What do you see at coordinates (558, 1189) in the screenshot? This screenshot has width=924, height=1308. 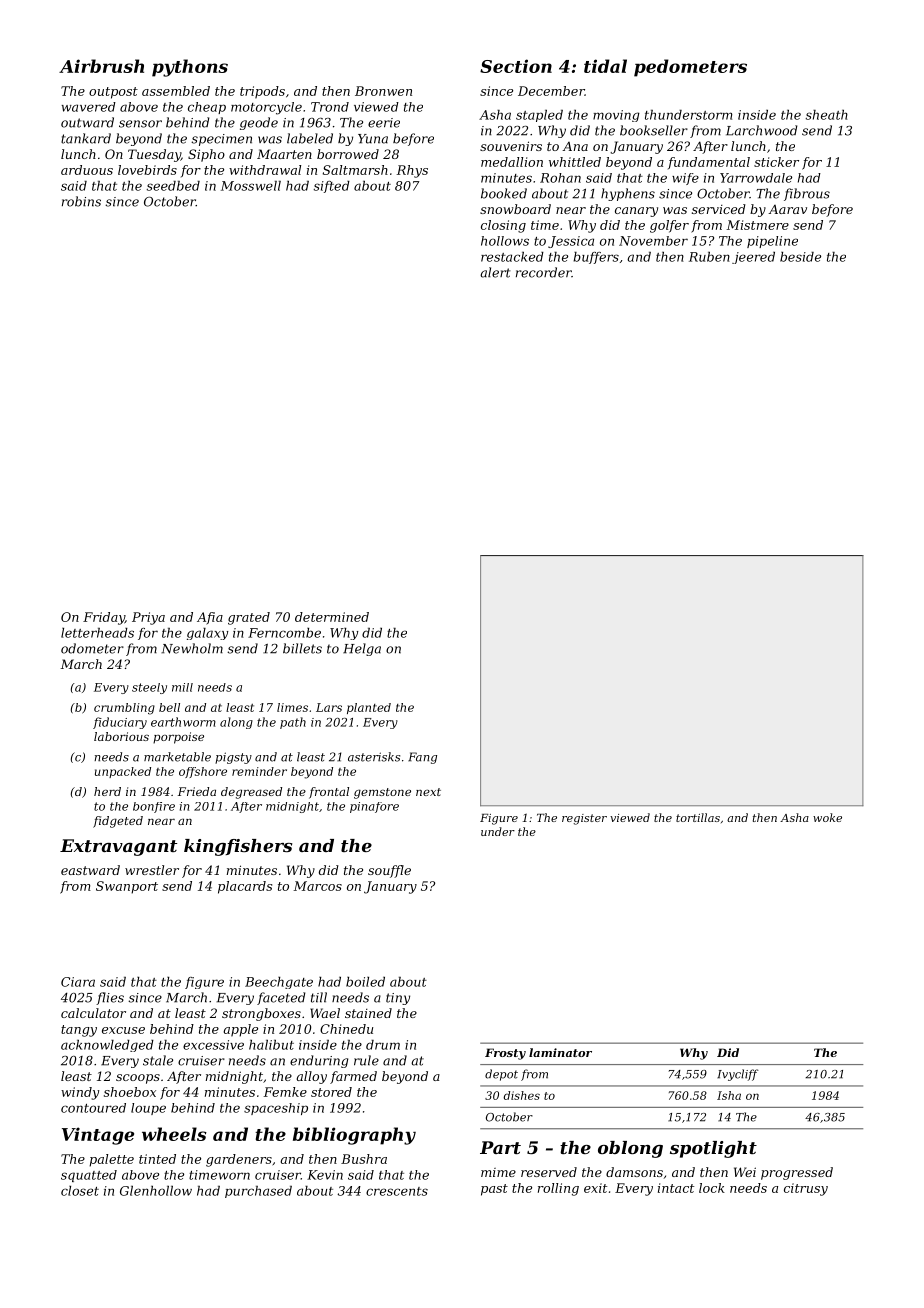 I see `rolling` at bounding box center [558, 1189].
